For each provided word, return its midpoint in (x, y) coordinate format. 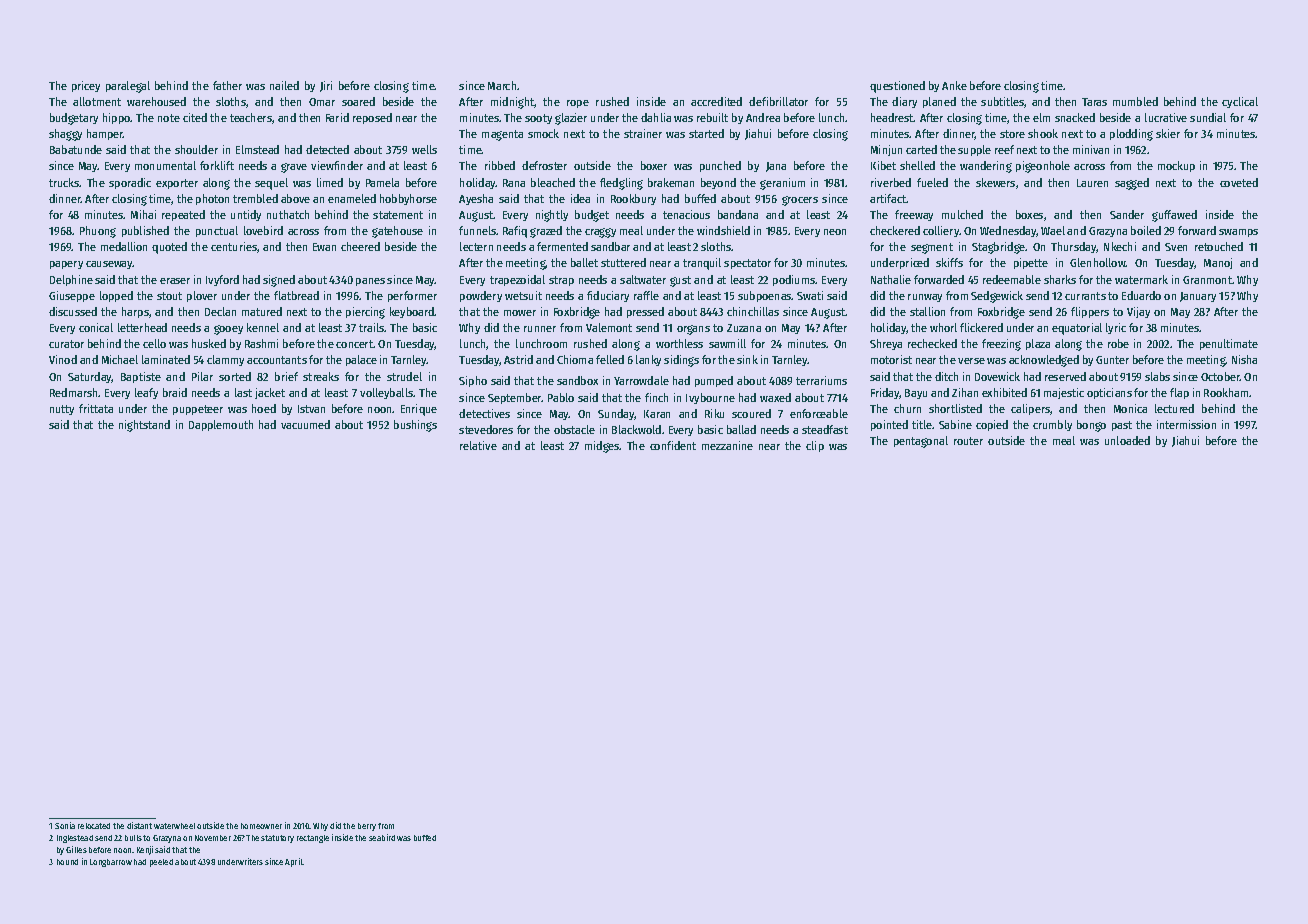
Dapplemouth (221, 425)
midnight (513, 103)
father (227, 85)
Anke (954, 85)
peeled (161, 863)
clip (815, 446)
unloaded (1127, 440)
